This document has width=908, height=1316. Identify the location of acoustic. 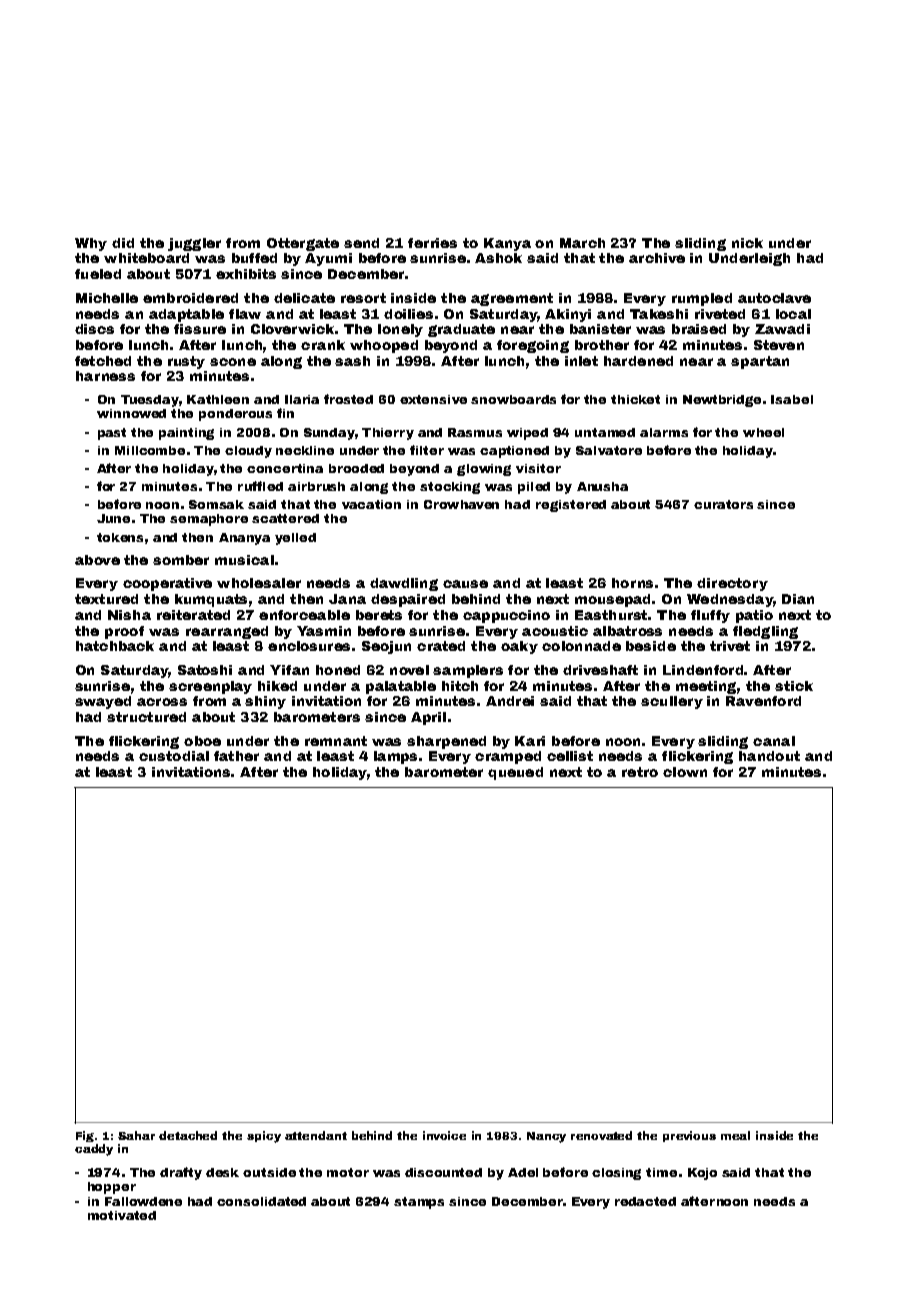
(555, 631).
